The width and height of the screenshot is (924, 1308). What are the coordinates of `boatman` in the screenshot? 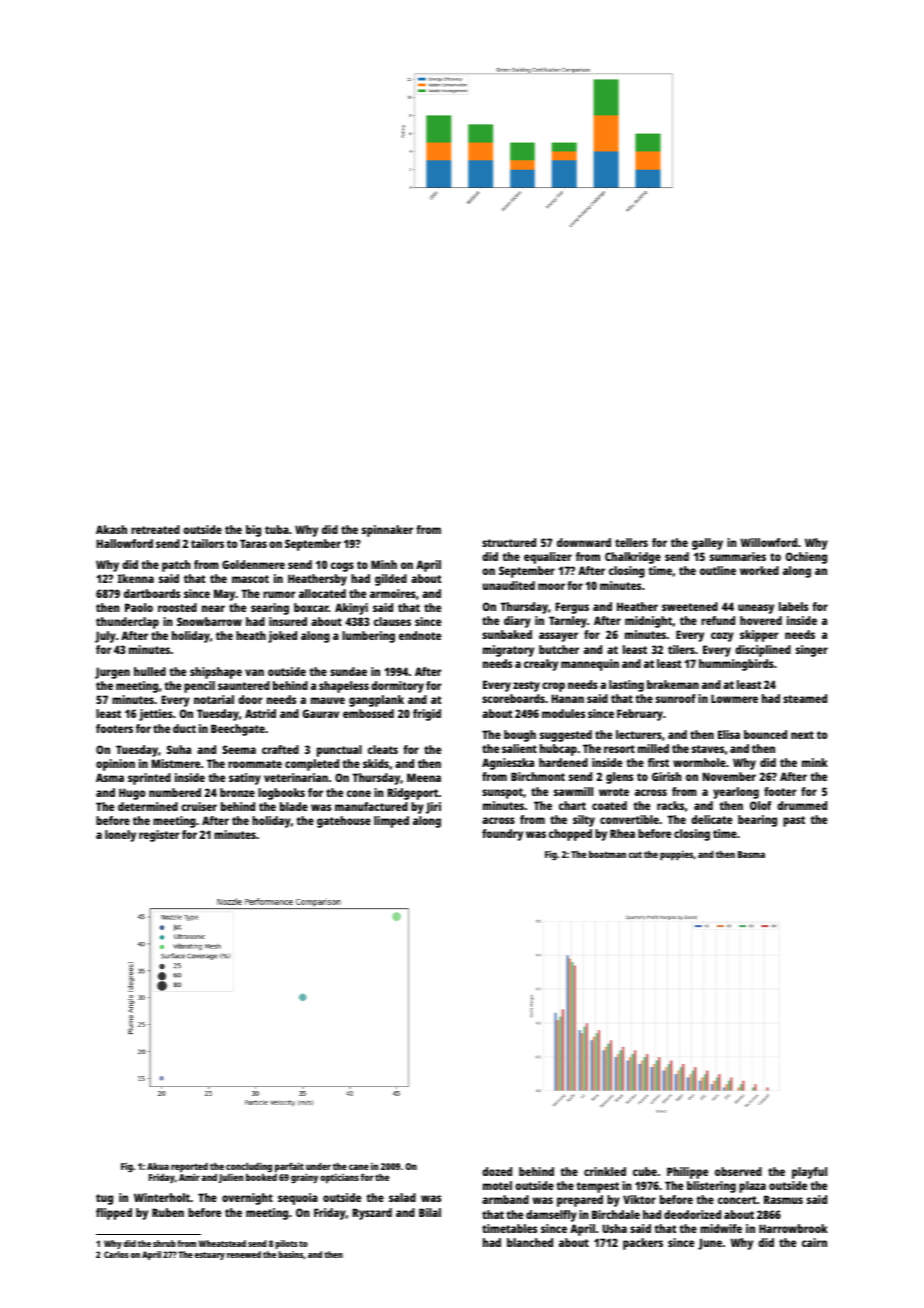 It's located at (607, 854).
